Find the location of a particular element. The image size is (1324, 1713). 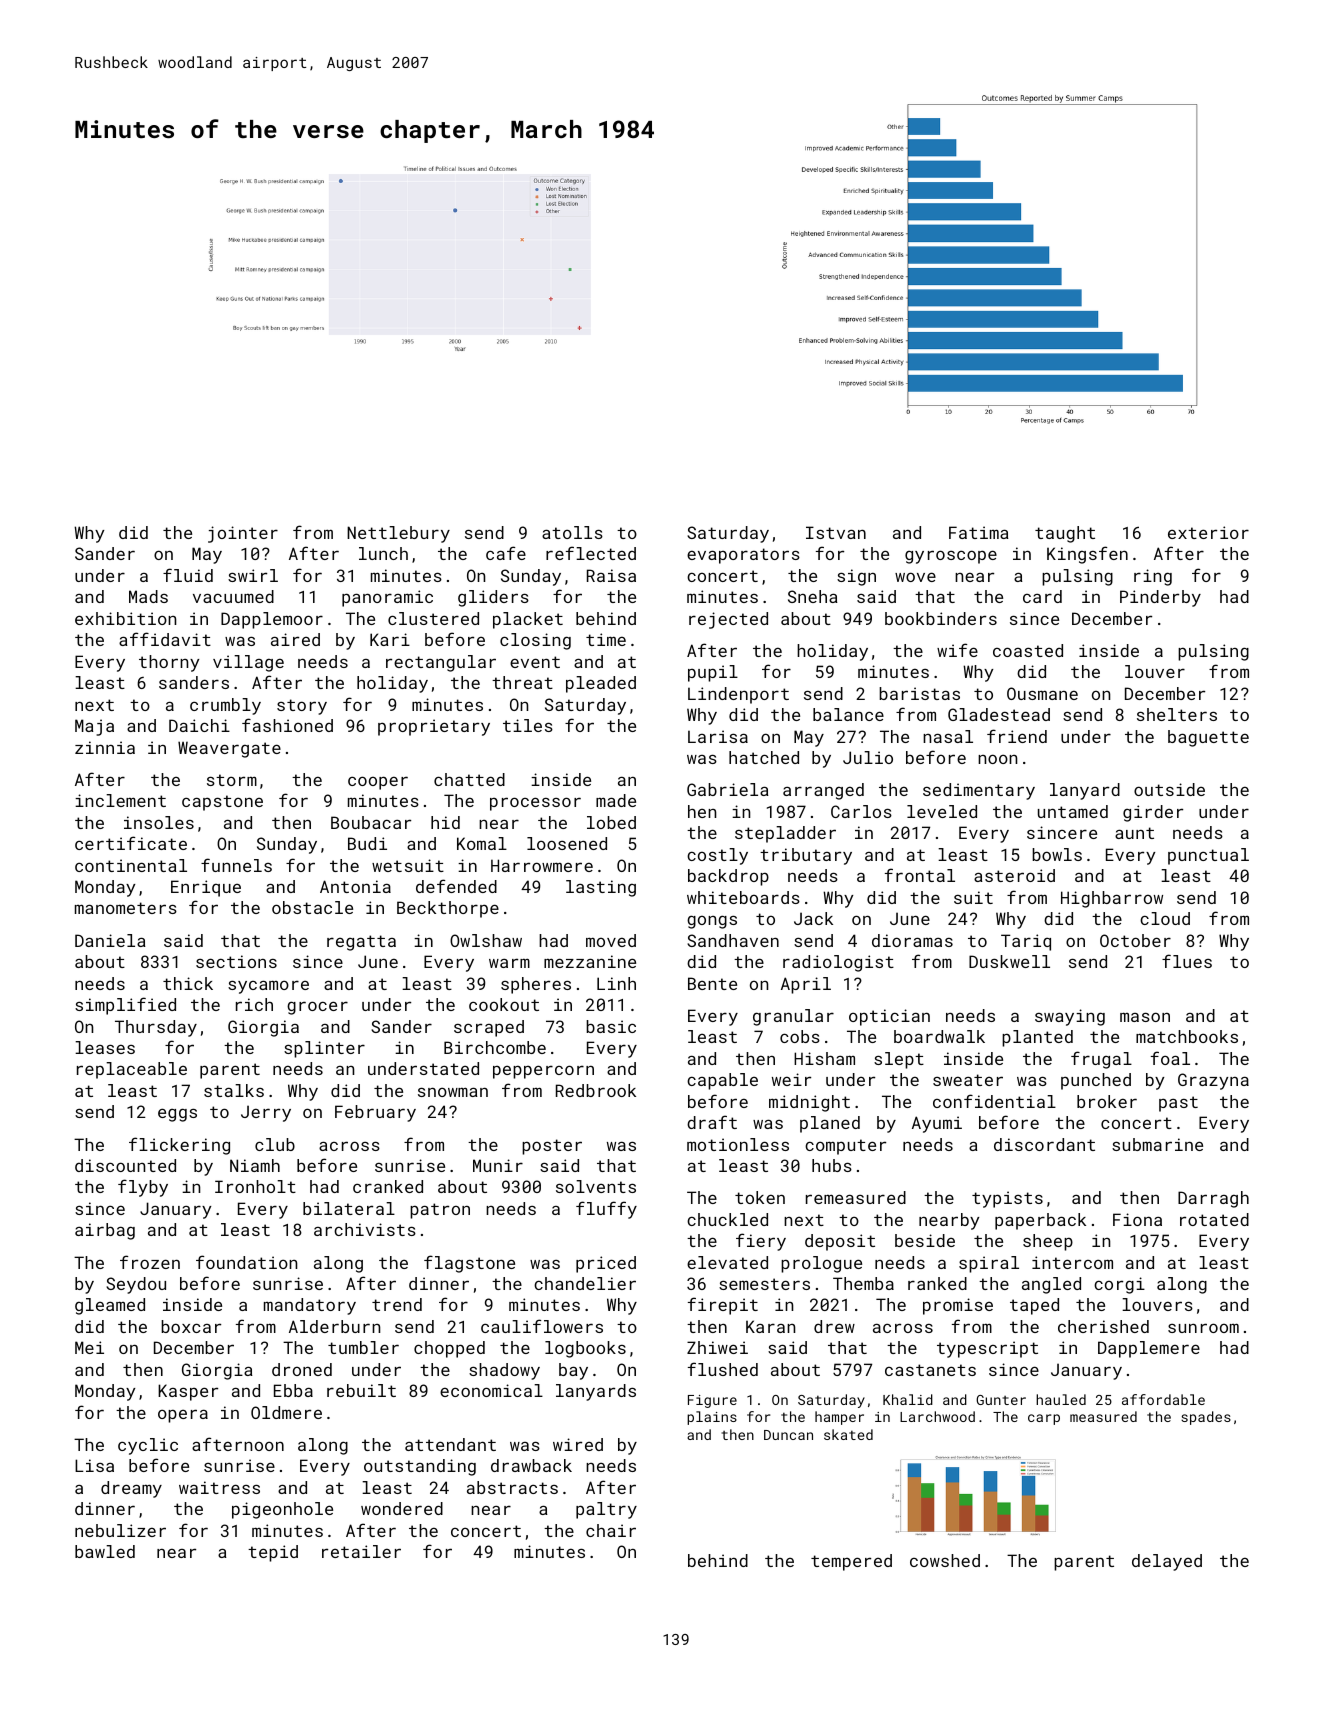

waitress is located at coordinates (219, 1487).
